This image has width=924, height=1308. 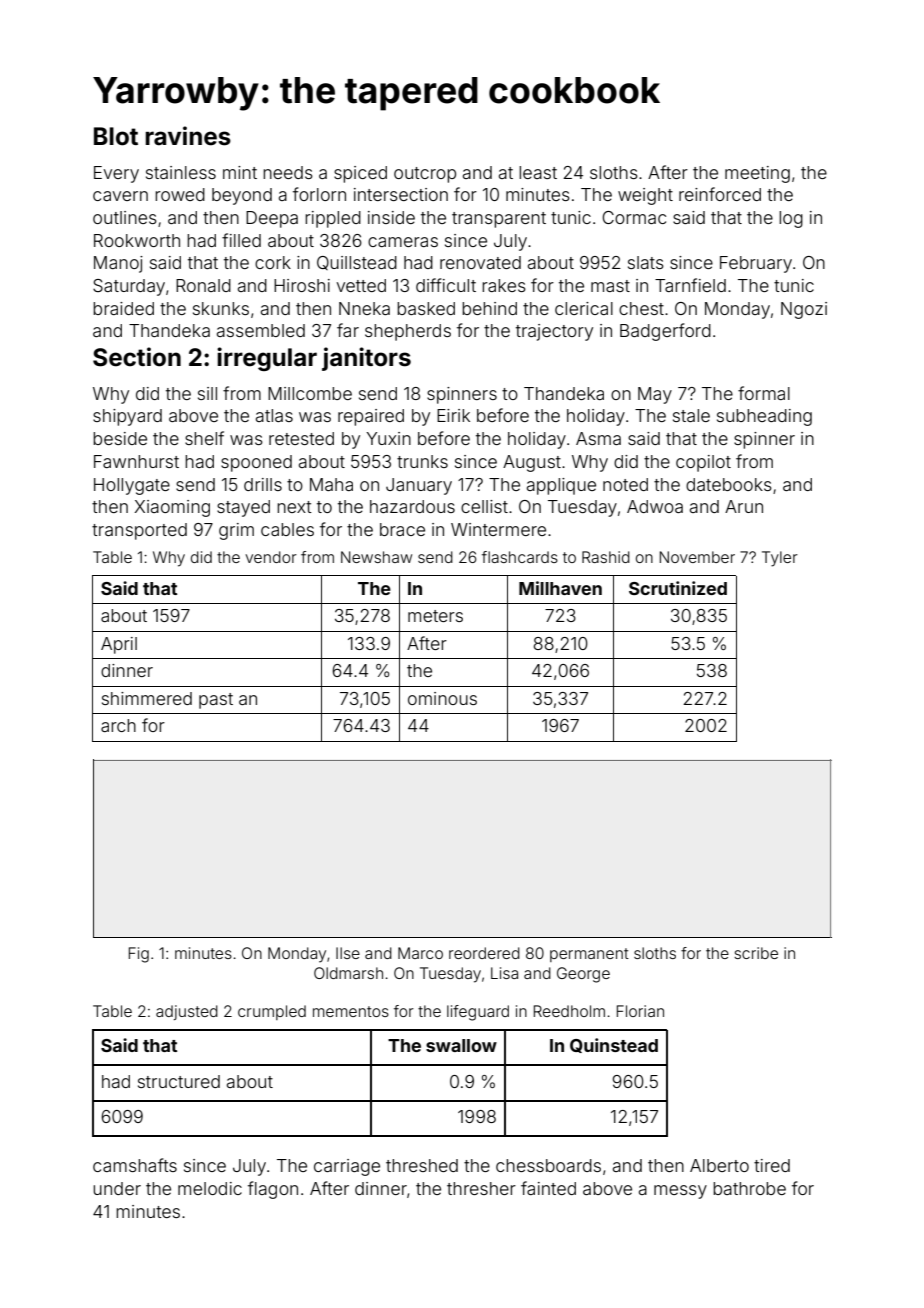 What do you see at coordinates (139, 955) in the image?
I see `Fig` at bounding box center [139, 955].
